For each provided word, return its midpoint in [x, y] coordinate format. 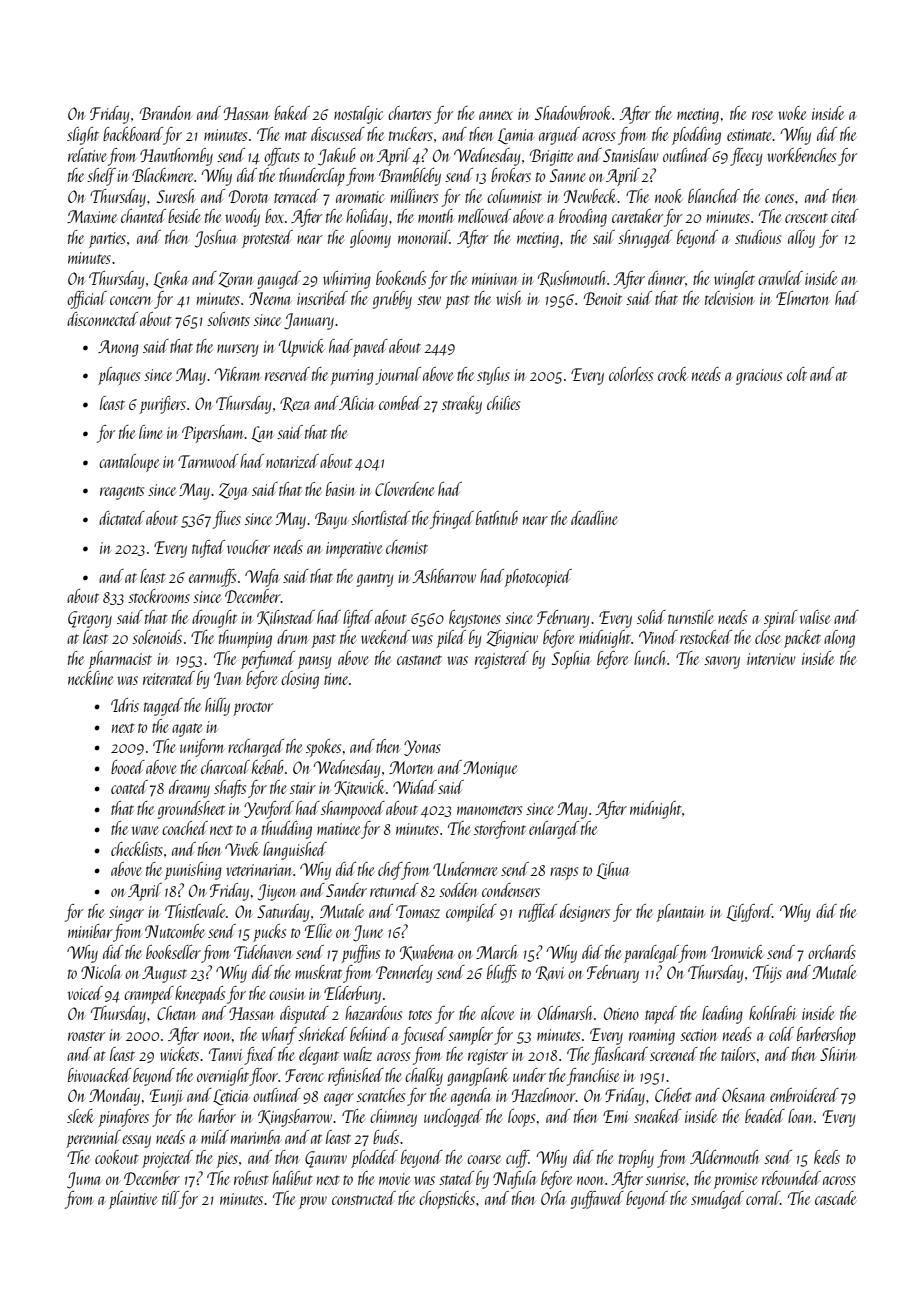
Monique [490, 769]
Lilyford [749, 913]
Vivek [242, 849]
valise [815, 617]
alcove [497, 1013]
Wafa [262, 578]
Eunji [166, 1097]
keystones [475, 619]
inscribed [322, 298]
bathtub [497, 518]
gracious [759, 377]
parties [107, 240]
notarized [292, 461]
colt [797, 374]
